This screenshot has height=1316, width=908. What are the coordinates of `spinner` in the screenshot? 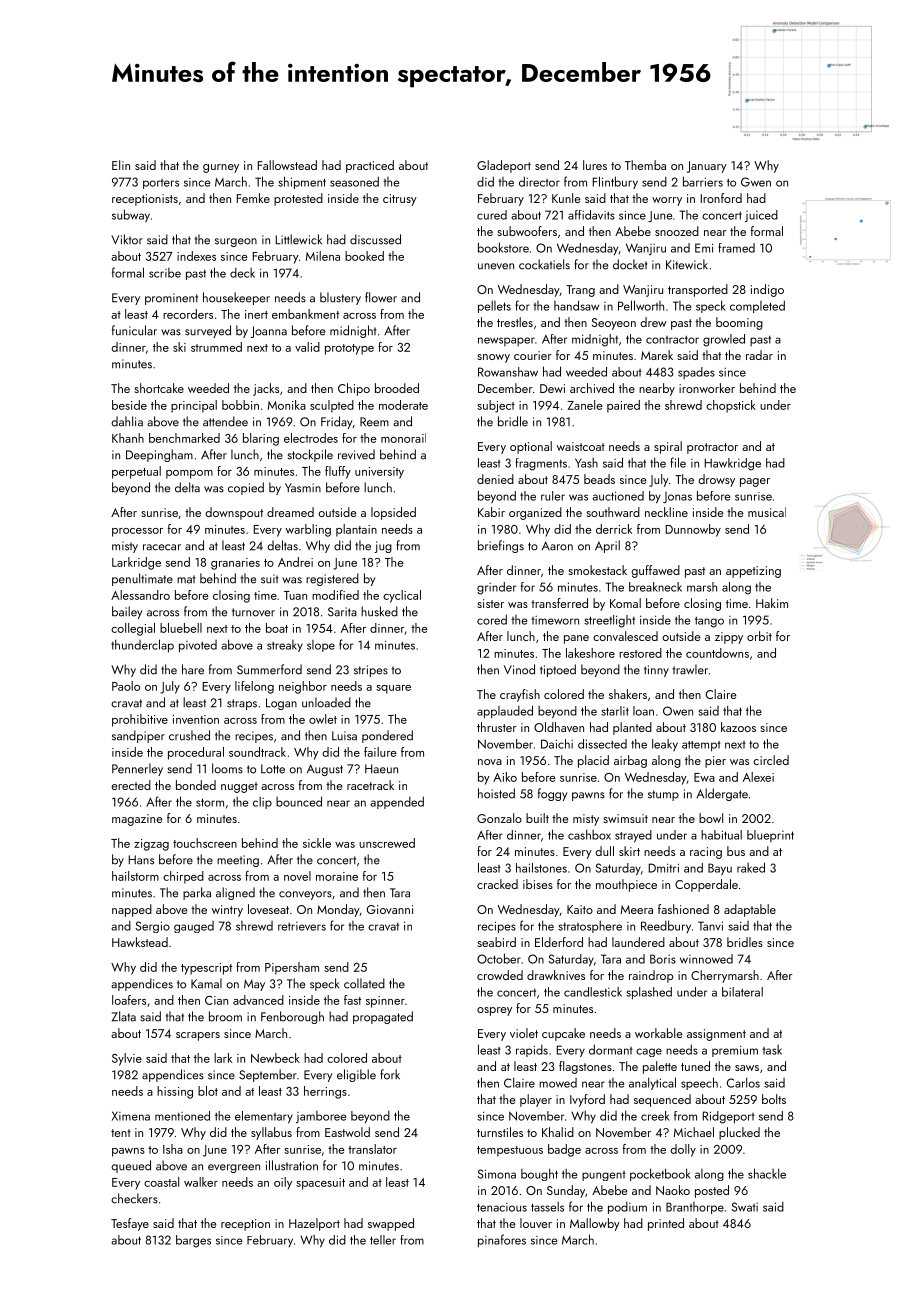 It's located at (385, 1002).
